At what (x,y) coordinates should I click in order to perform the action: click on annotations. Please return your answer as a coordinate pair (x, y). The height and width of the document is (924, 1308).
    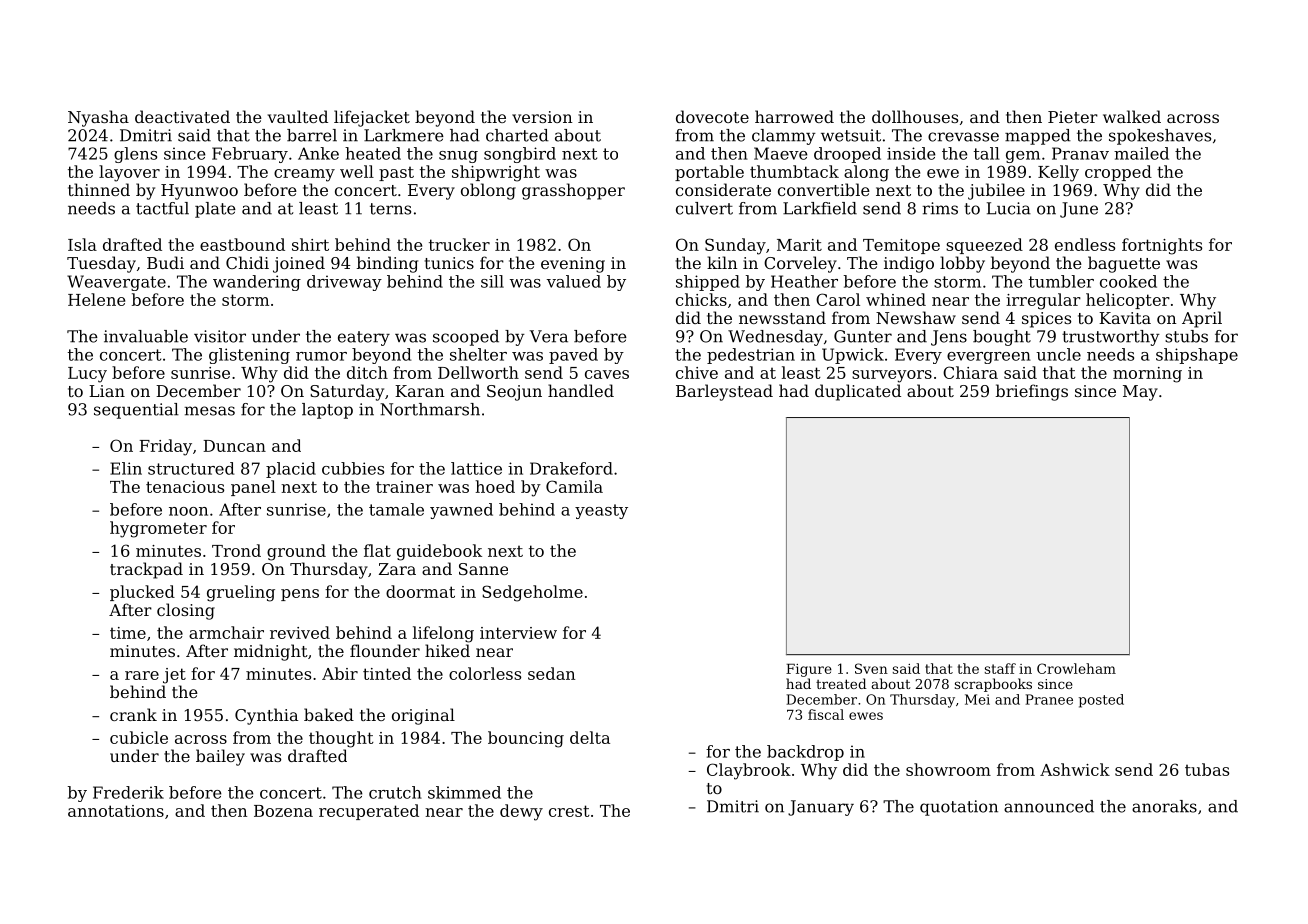
    Looking at the image, I should click on (116, 811).
